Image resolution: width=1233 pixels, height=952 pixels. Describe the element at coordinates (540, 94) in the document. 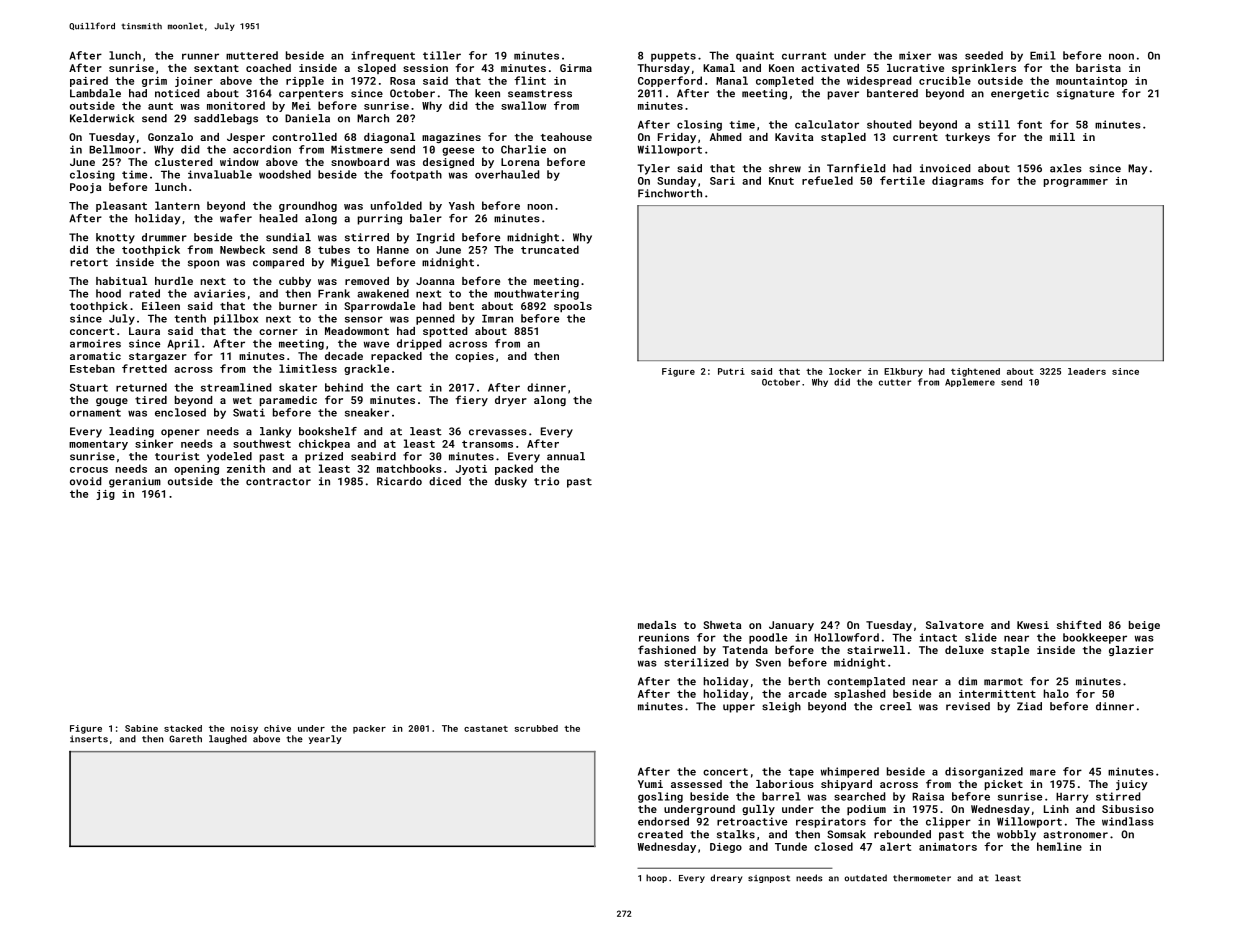

I see `seamstress` at that location.
